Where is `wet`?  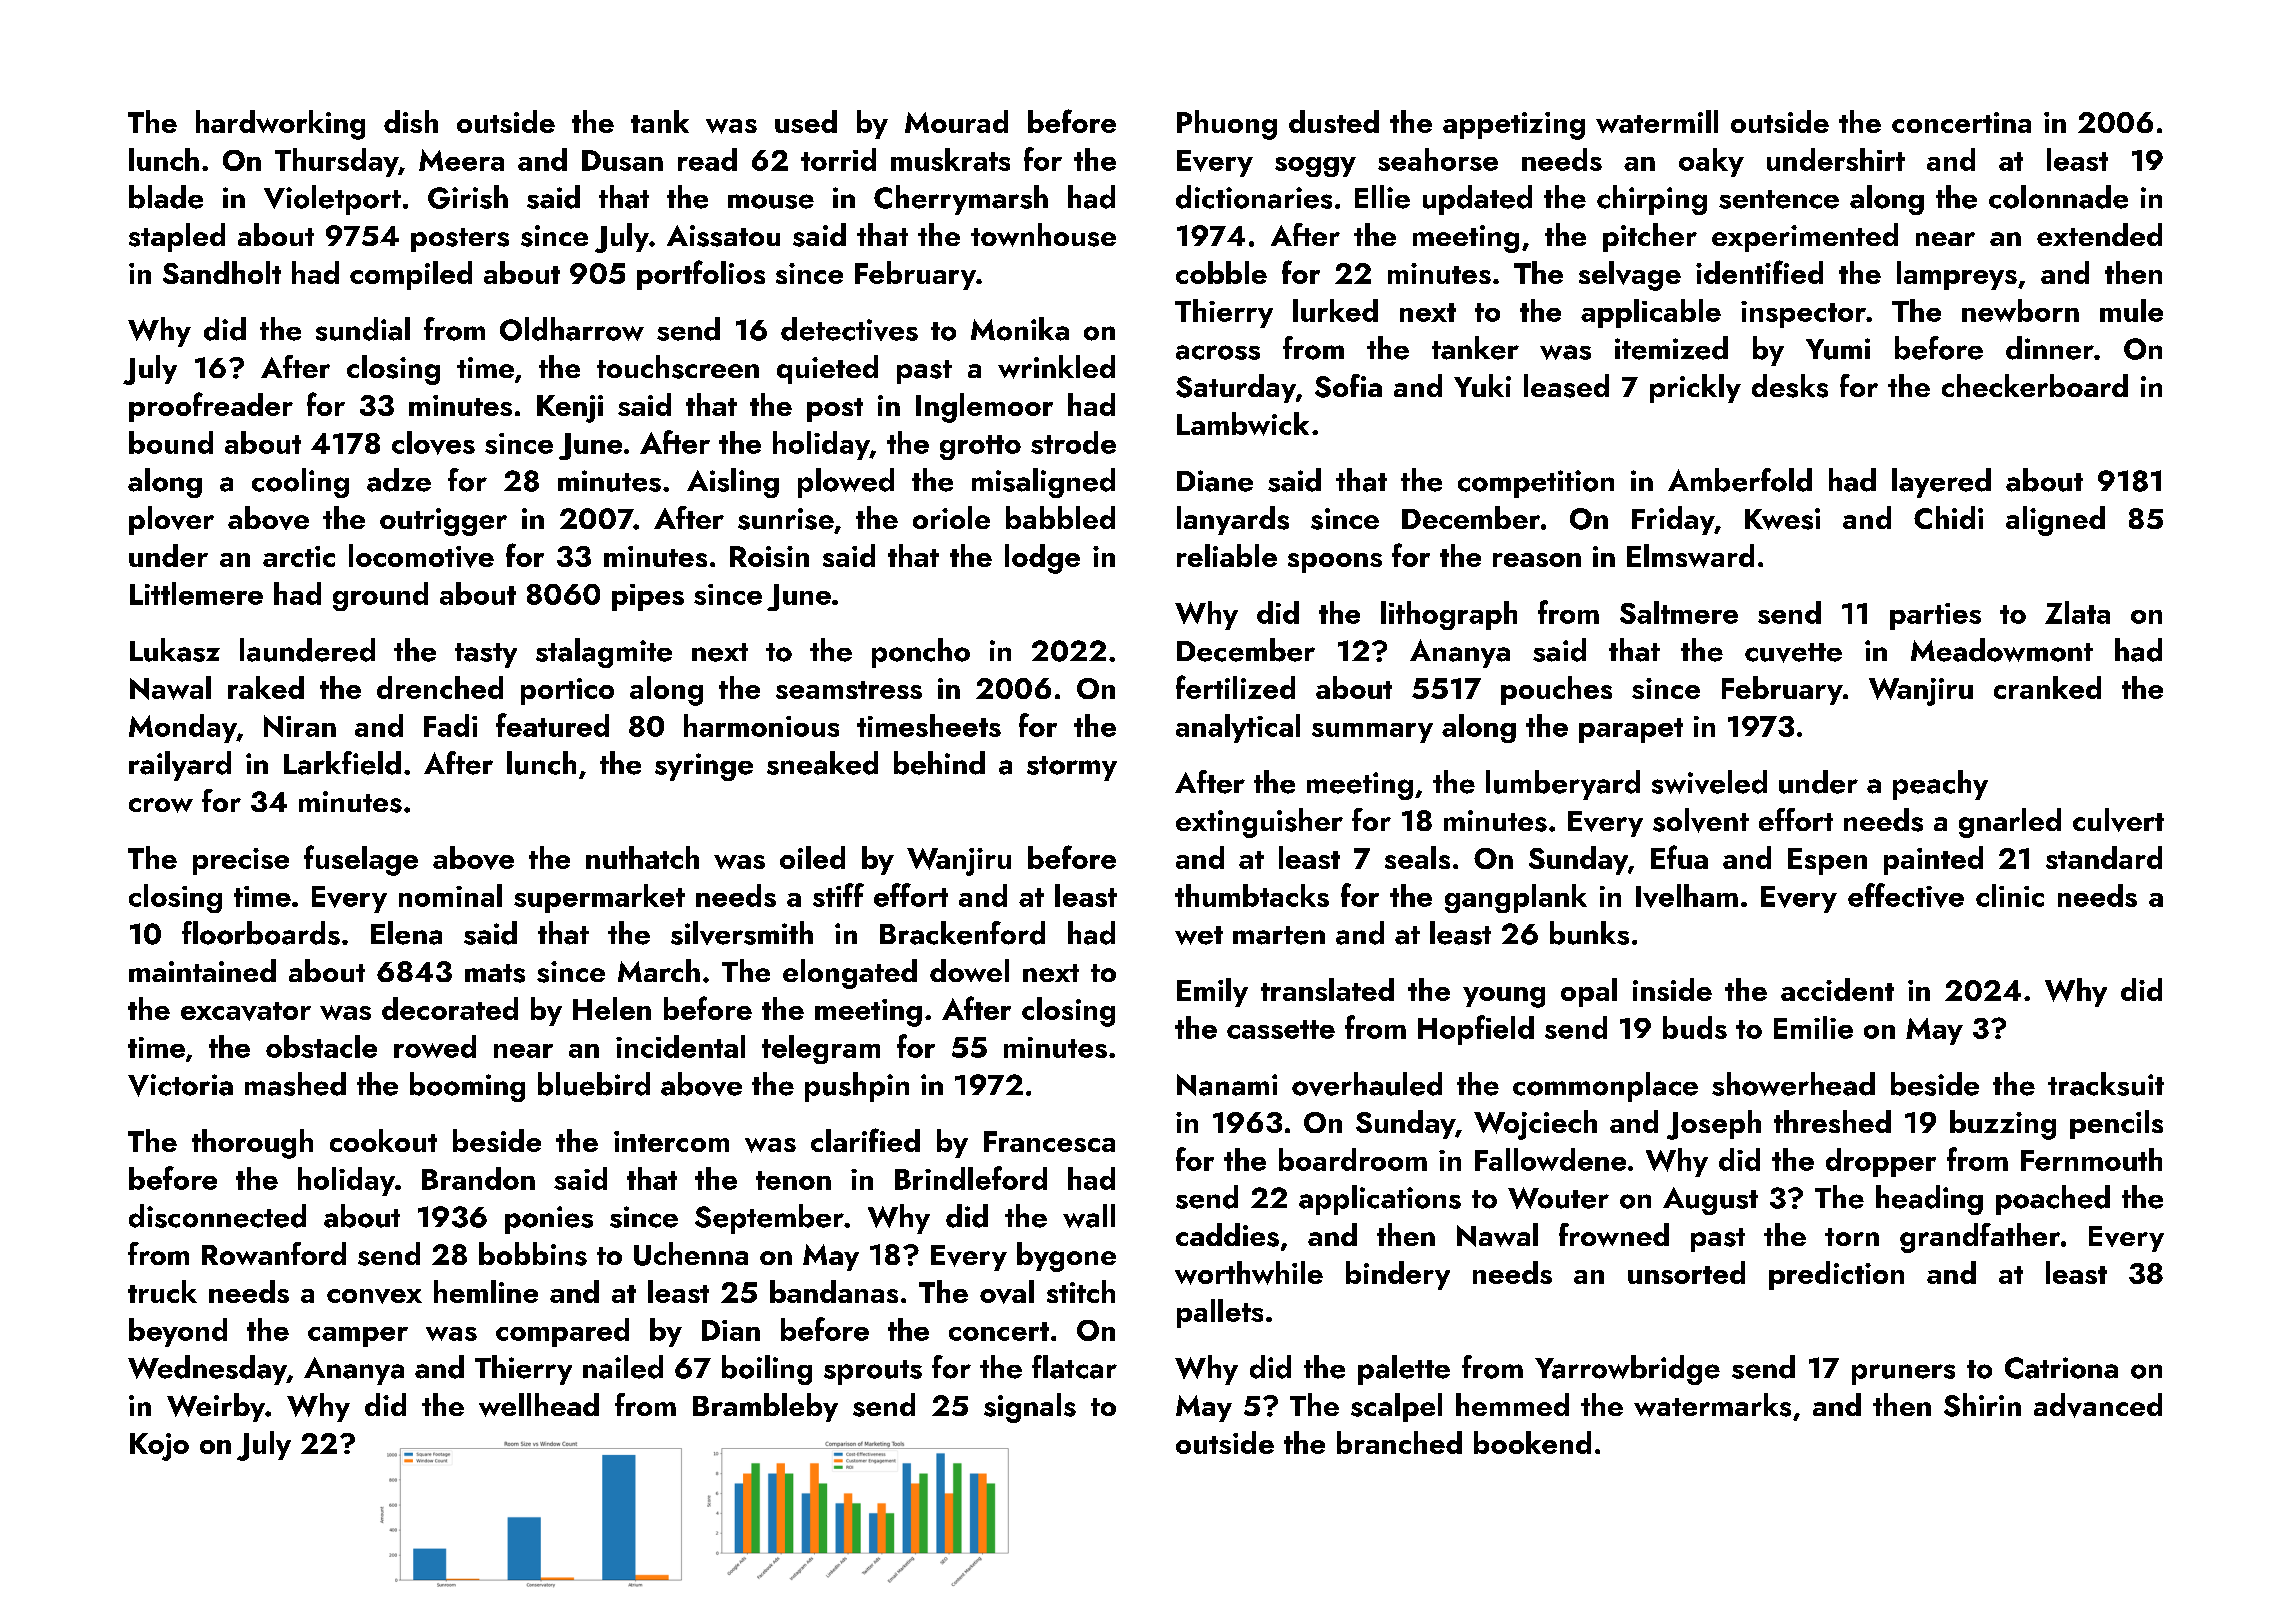
wet is located at coordinates (1199, 935).
